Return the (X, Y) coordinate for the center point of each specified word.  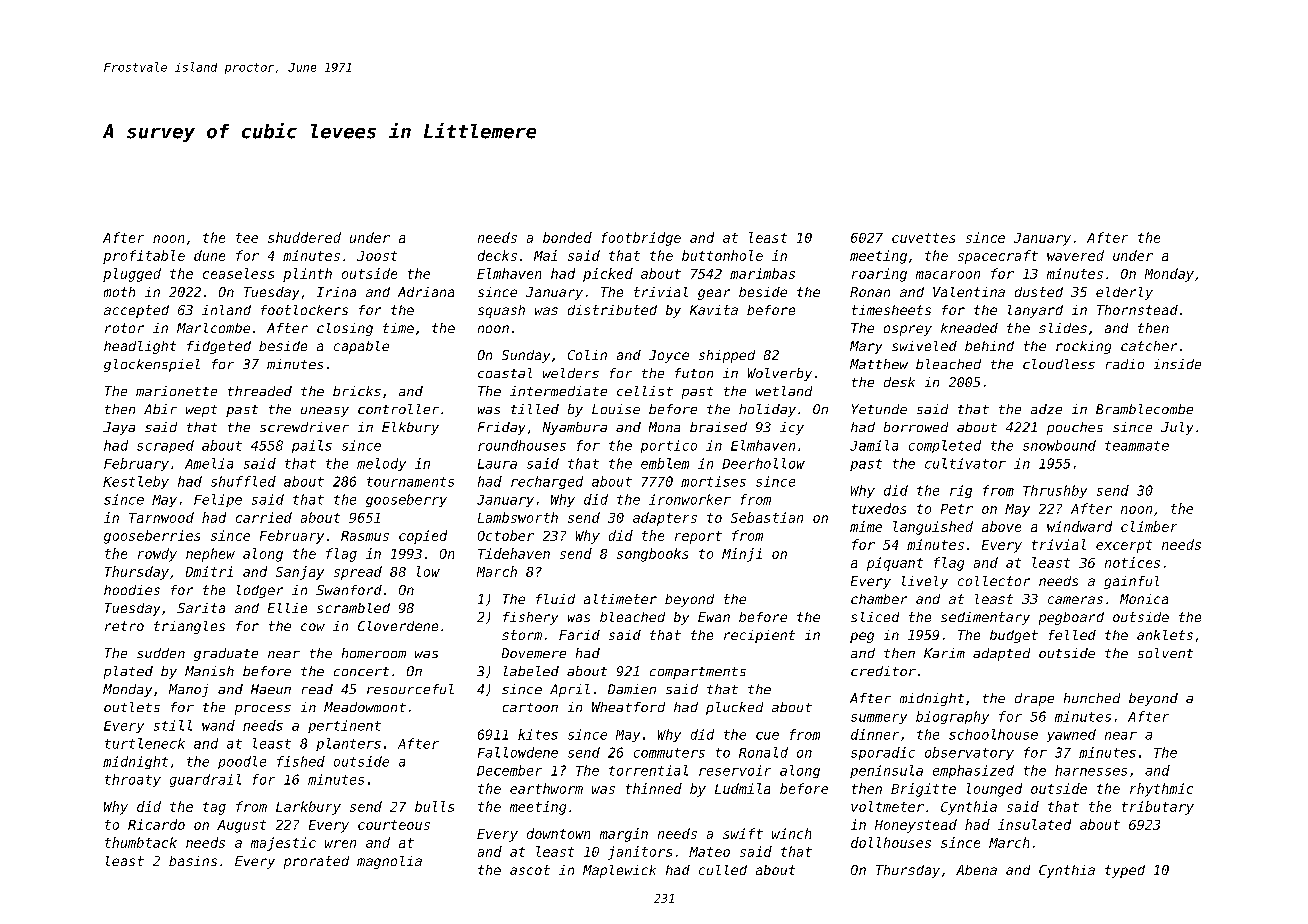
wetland (784, 391)
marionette (176, 391)
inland (226, 310)
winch (791, 833)
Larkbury (308, 808)
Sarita (201, 608)
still (173, 725)
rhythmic (1161, 790)
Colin (587, 355)
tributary (1158, 808)
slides (1063, 328)
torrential (648, 770)
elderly (1124, 293)
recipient (759, 636)
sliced (875, 617)
